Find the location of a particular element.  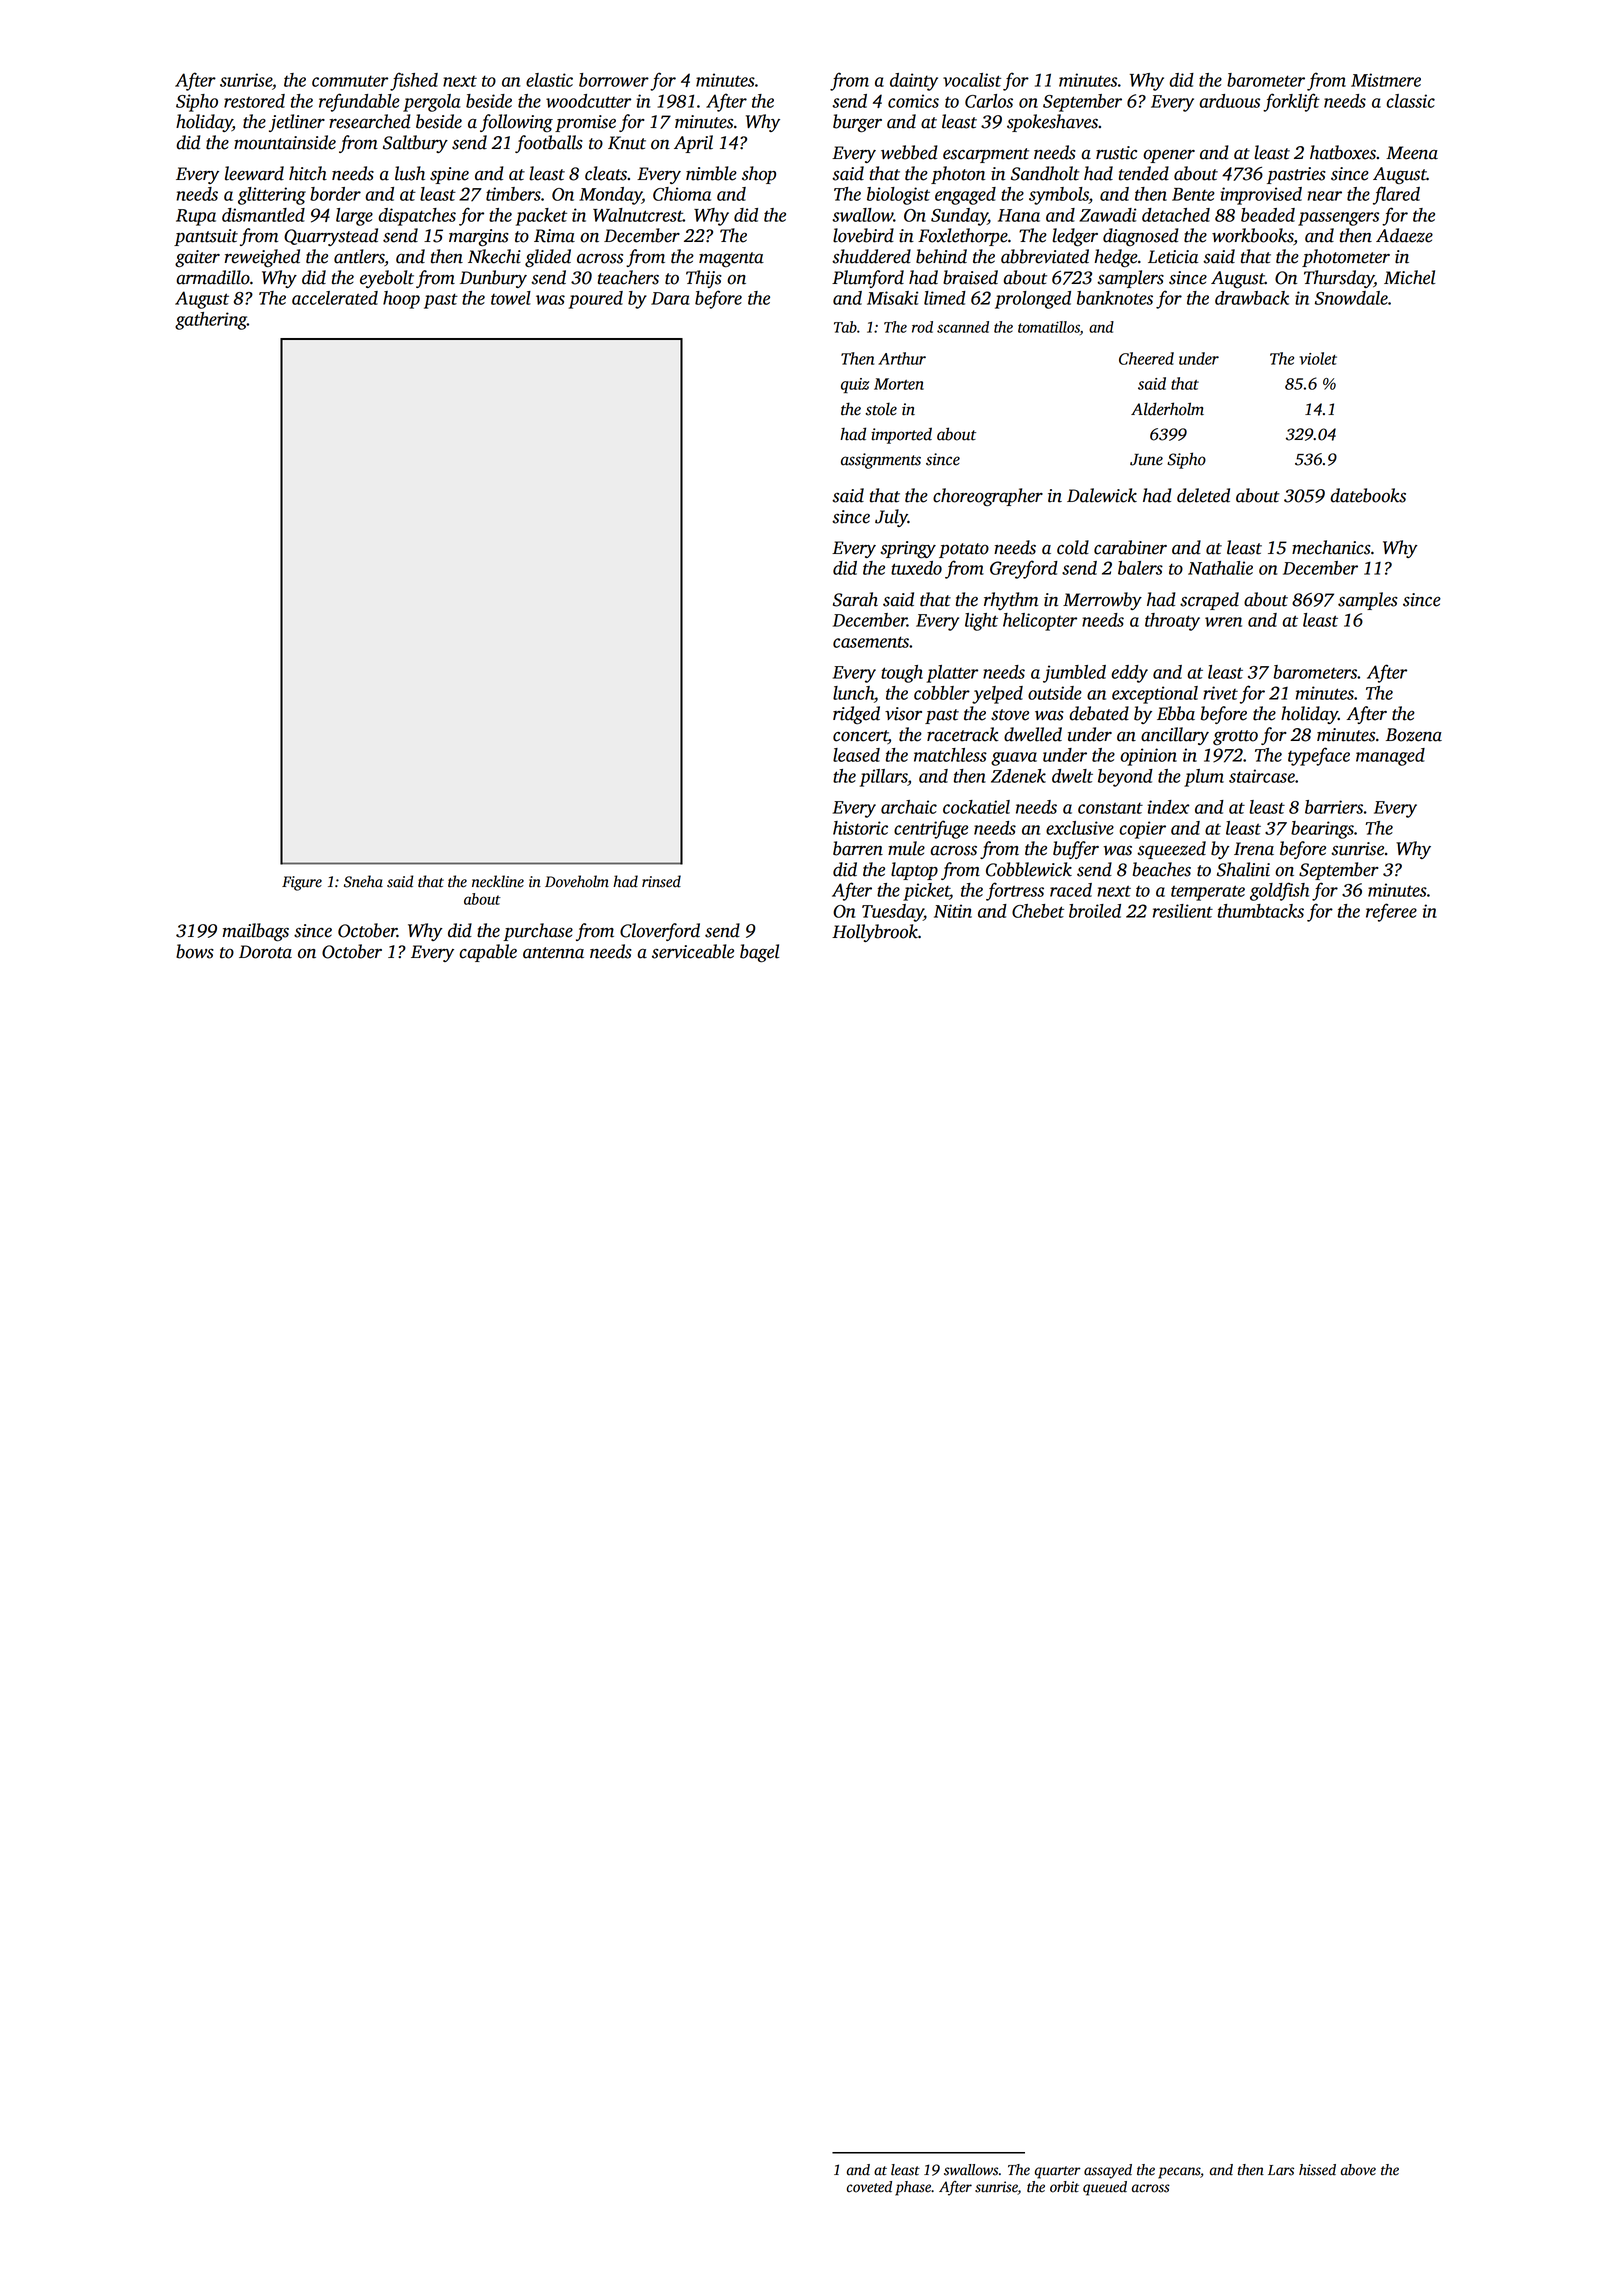

bows is located at coordinates (195, 951).
